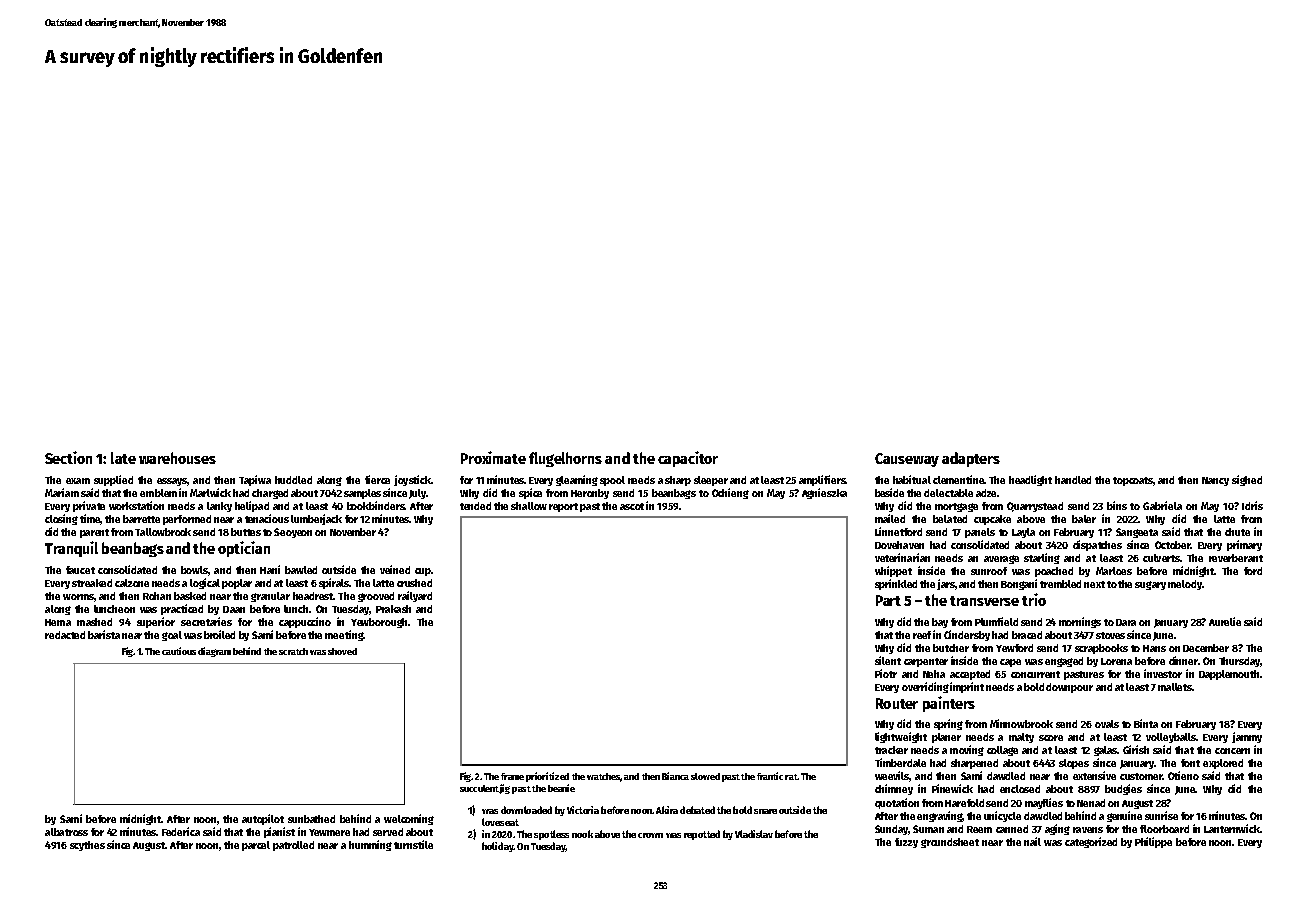 The height and width of the image is (924, 1308). I want to click on Aurelie, so click(1225, 621).
